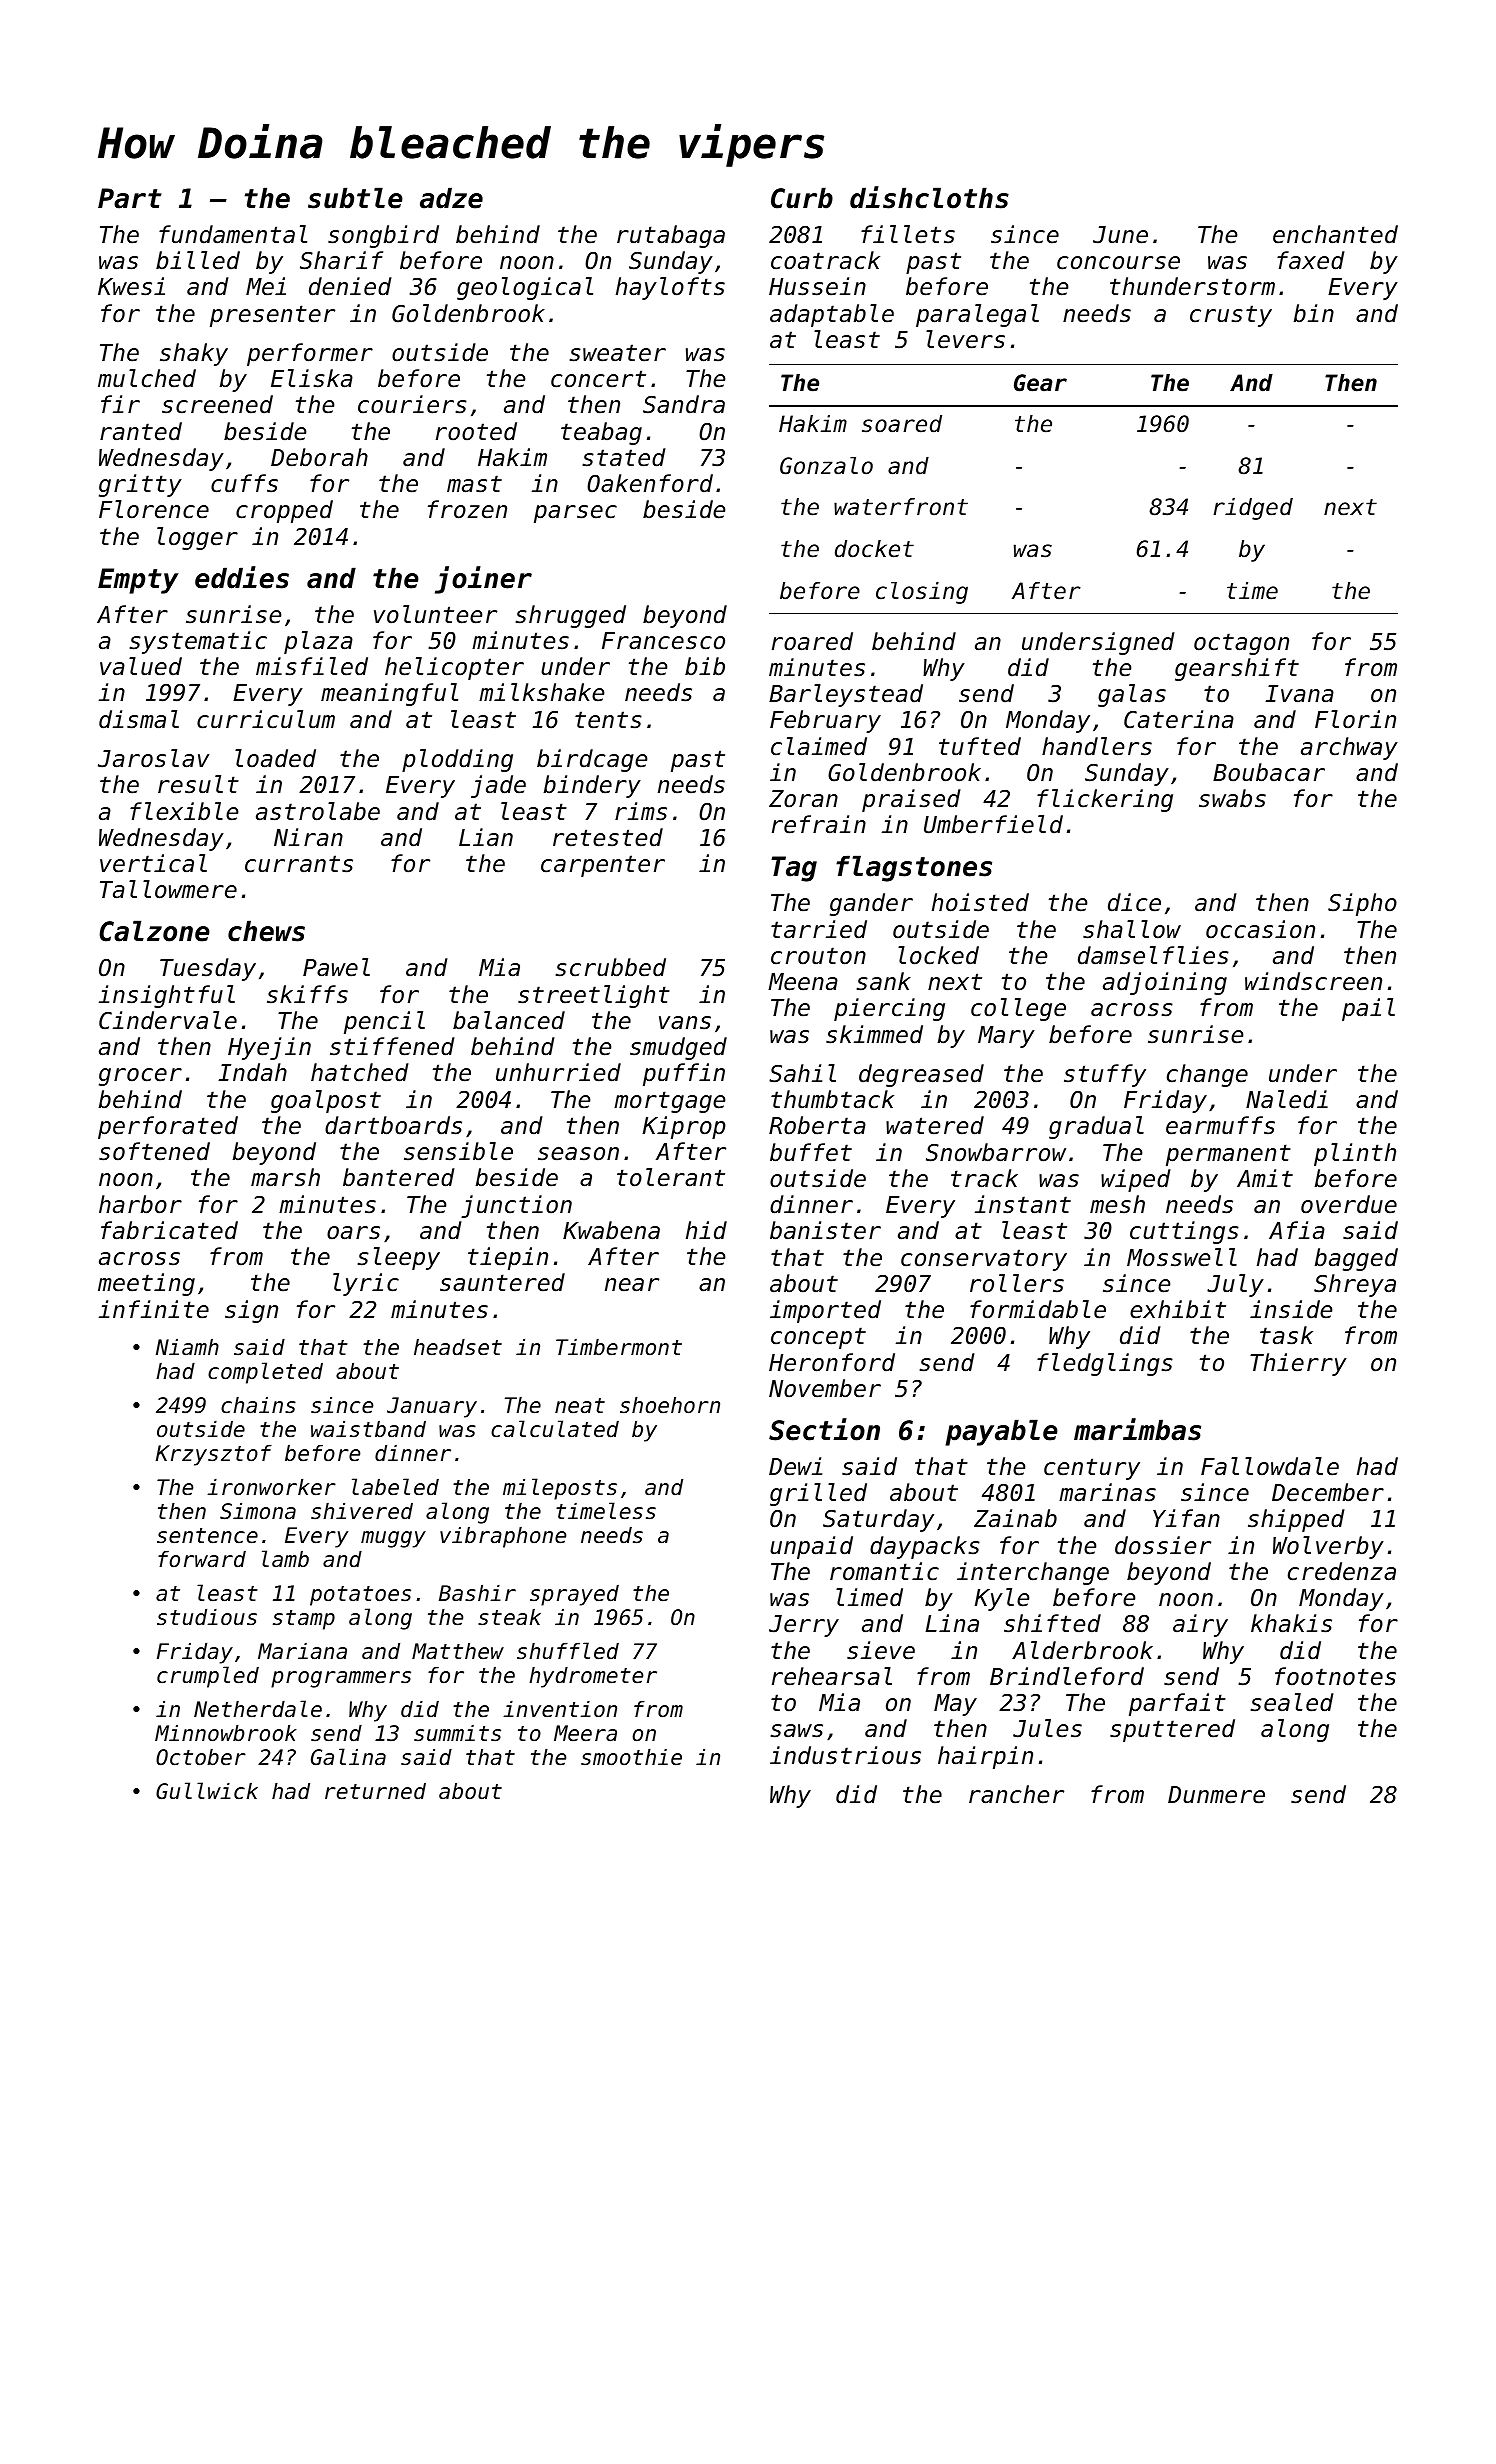 The image size is (1496, 2464). What do you see at coordinates (1335, 234) in the screenshot?
I see `enchanted` at bounding box center [1335, 234].
